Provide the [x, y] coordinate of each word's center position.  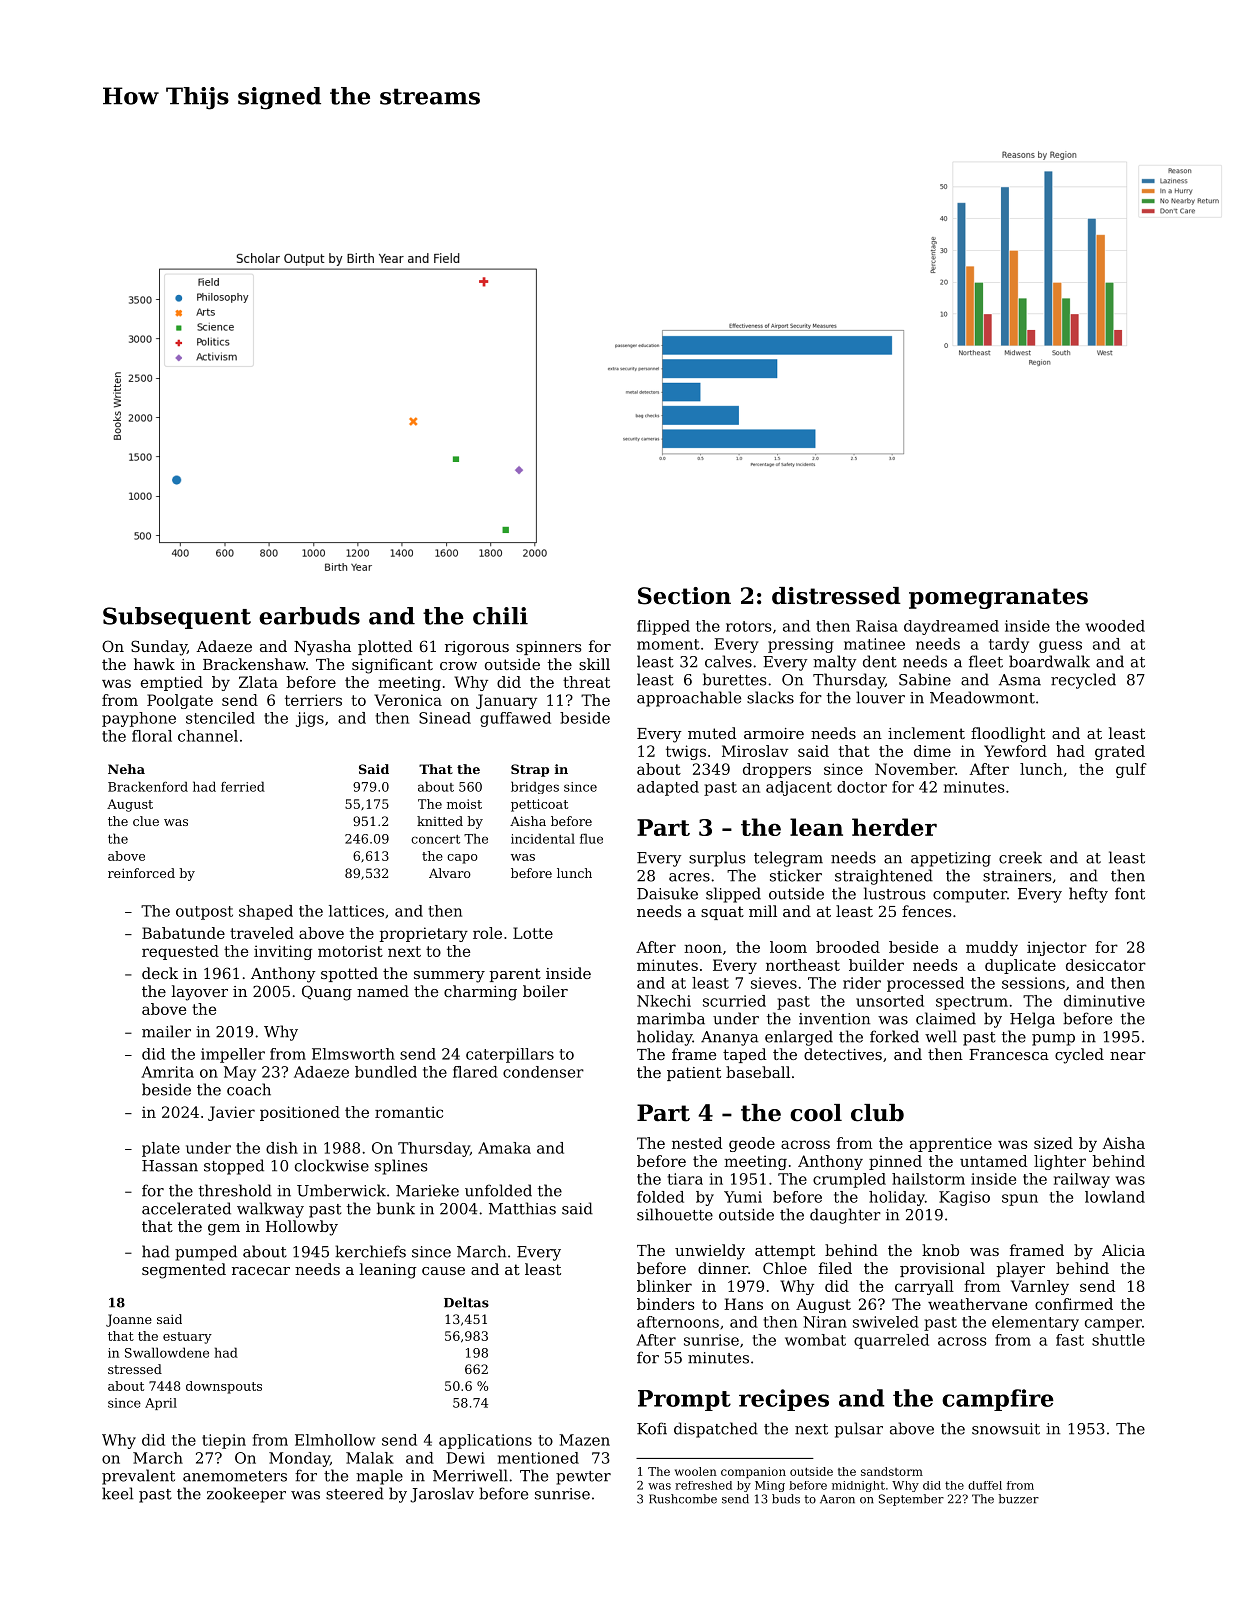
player [1021, 1270]
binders [666, 1304]
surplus [717, 859]
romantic [409, 1112]
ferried [243, 786]
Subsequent [177, 618]
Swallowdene [167, 1352]
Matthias [522, 1208]
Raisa [877, 626]
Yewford [1015, 751]
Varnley [1040, 1287]
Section [684, 596]
